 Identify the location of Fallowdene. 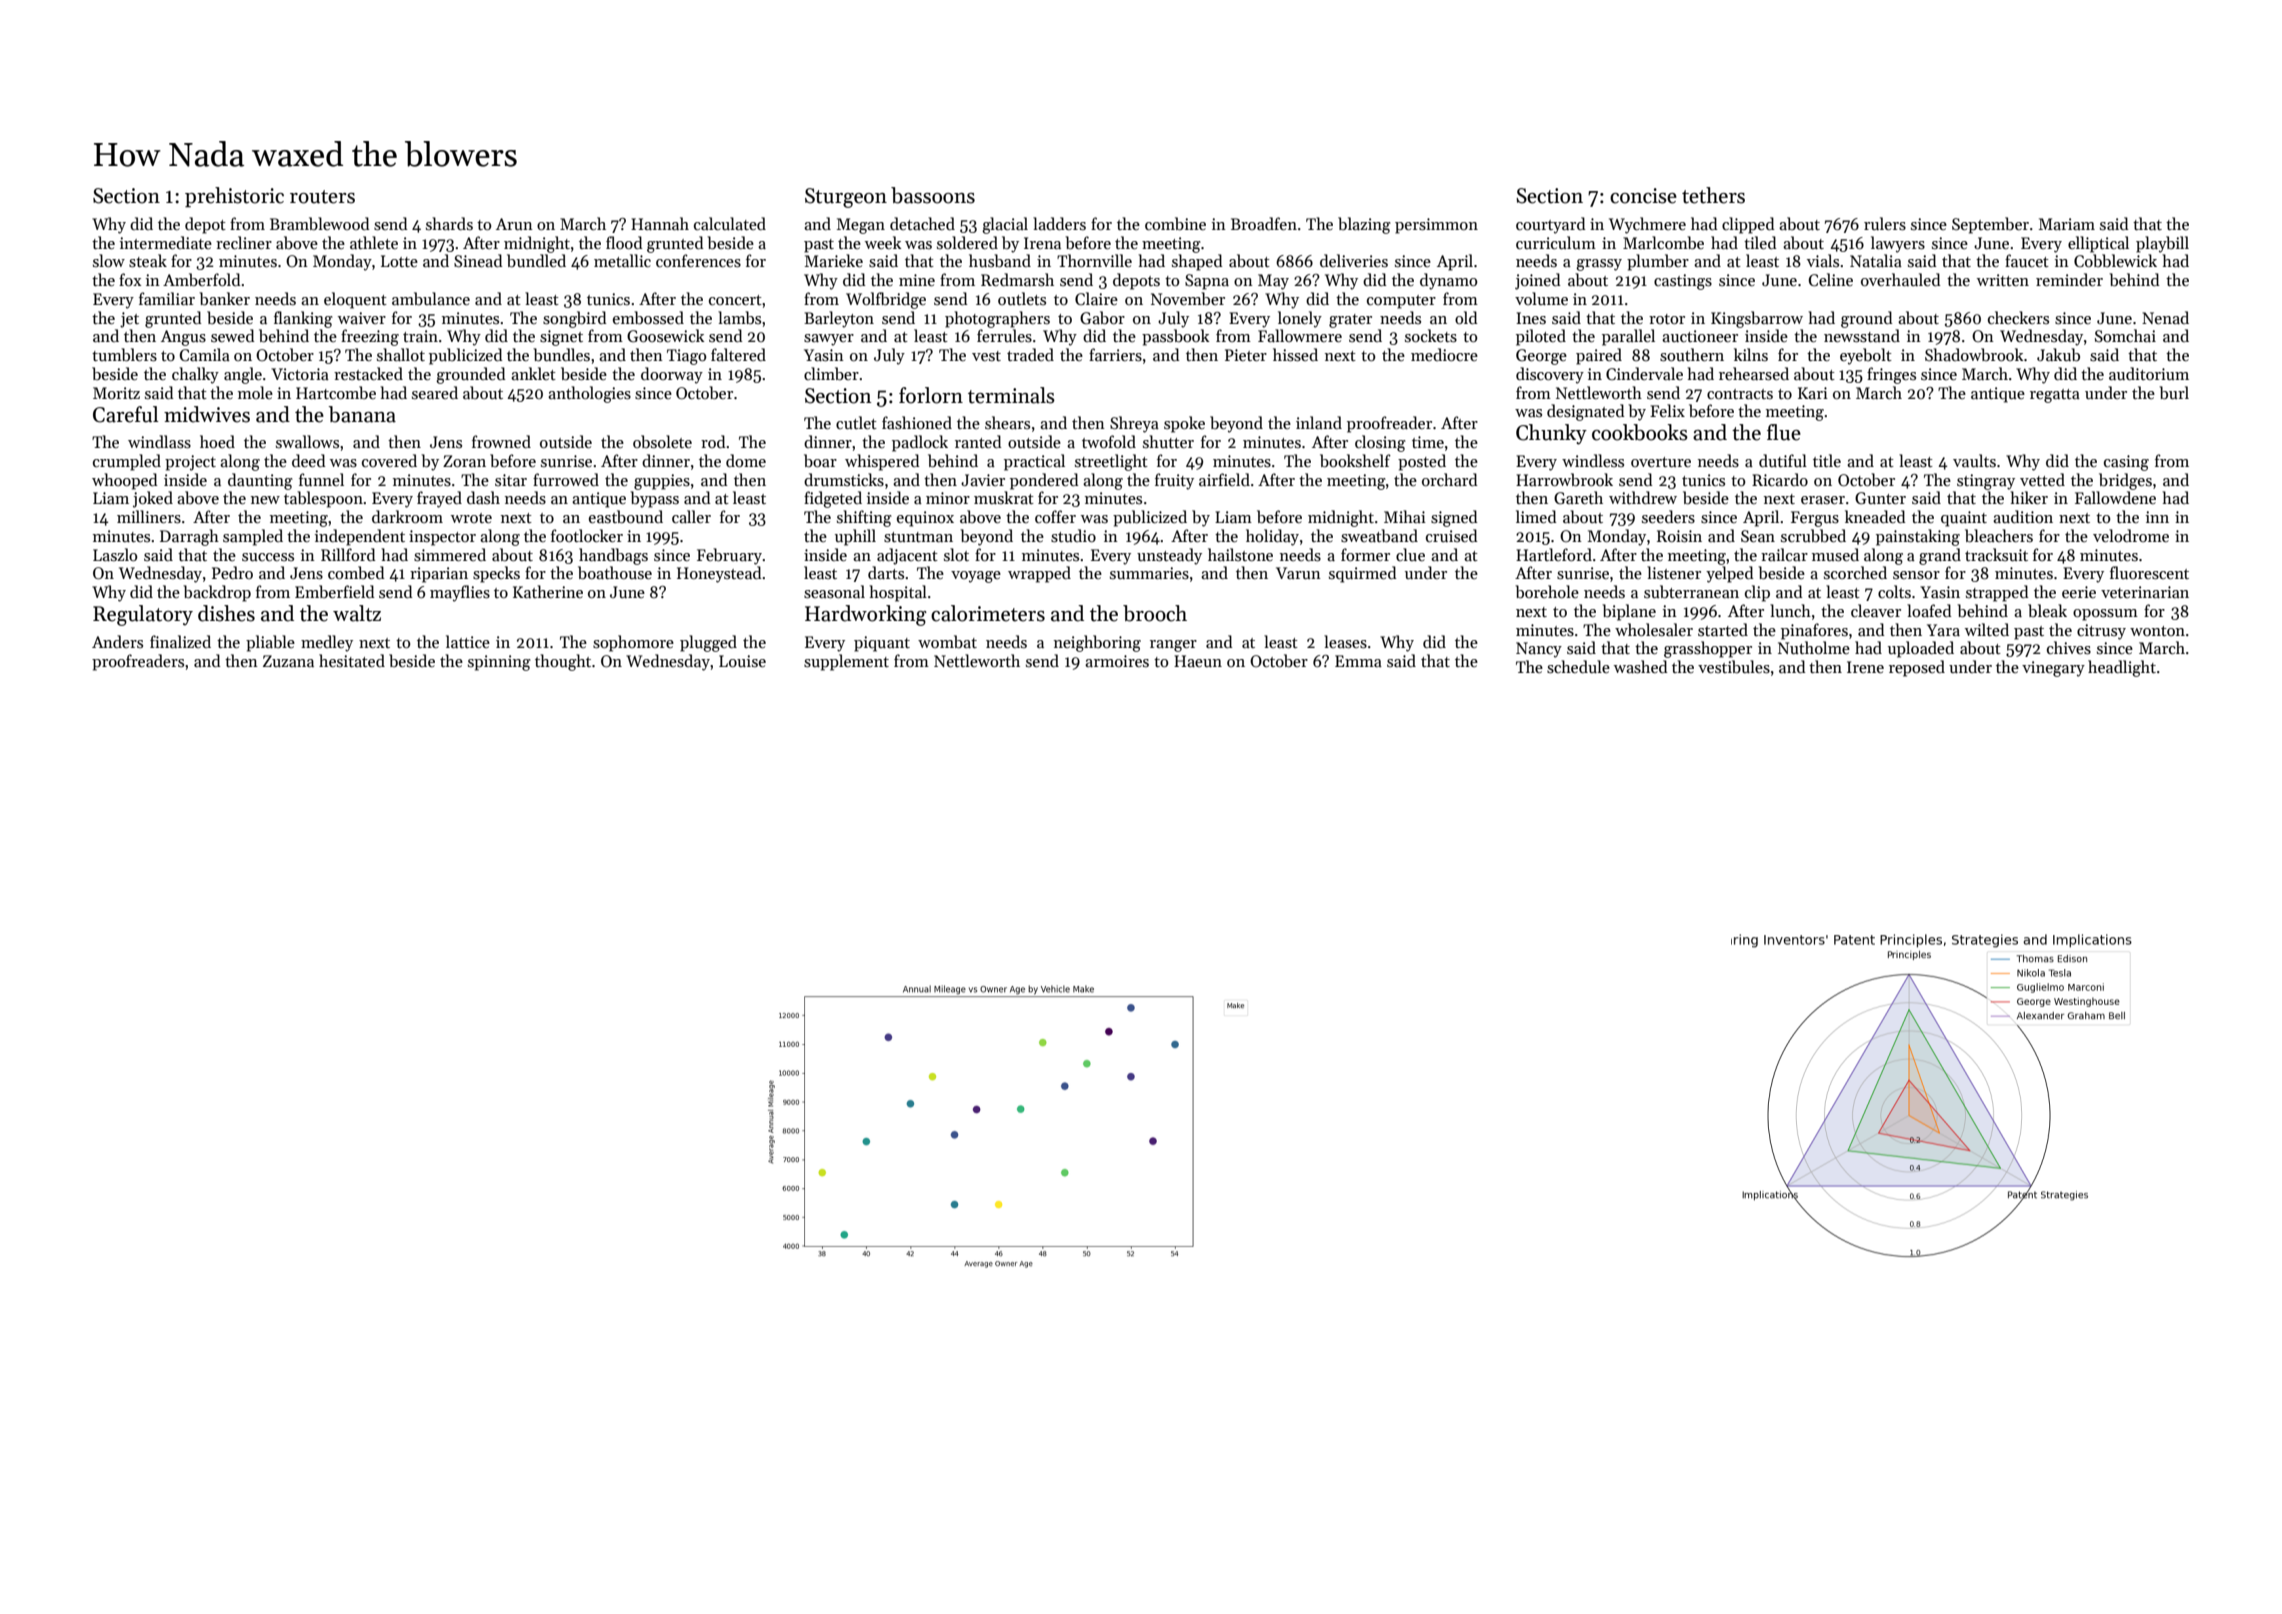
(2115, 497).
